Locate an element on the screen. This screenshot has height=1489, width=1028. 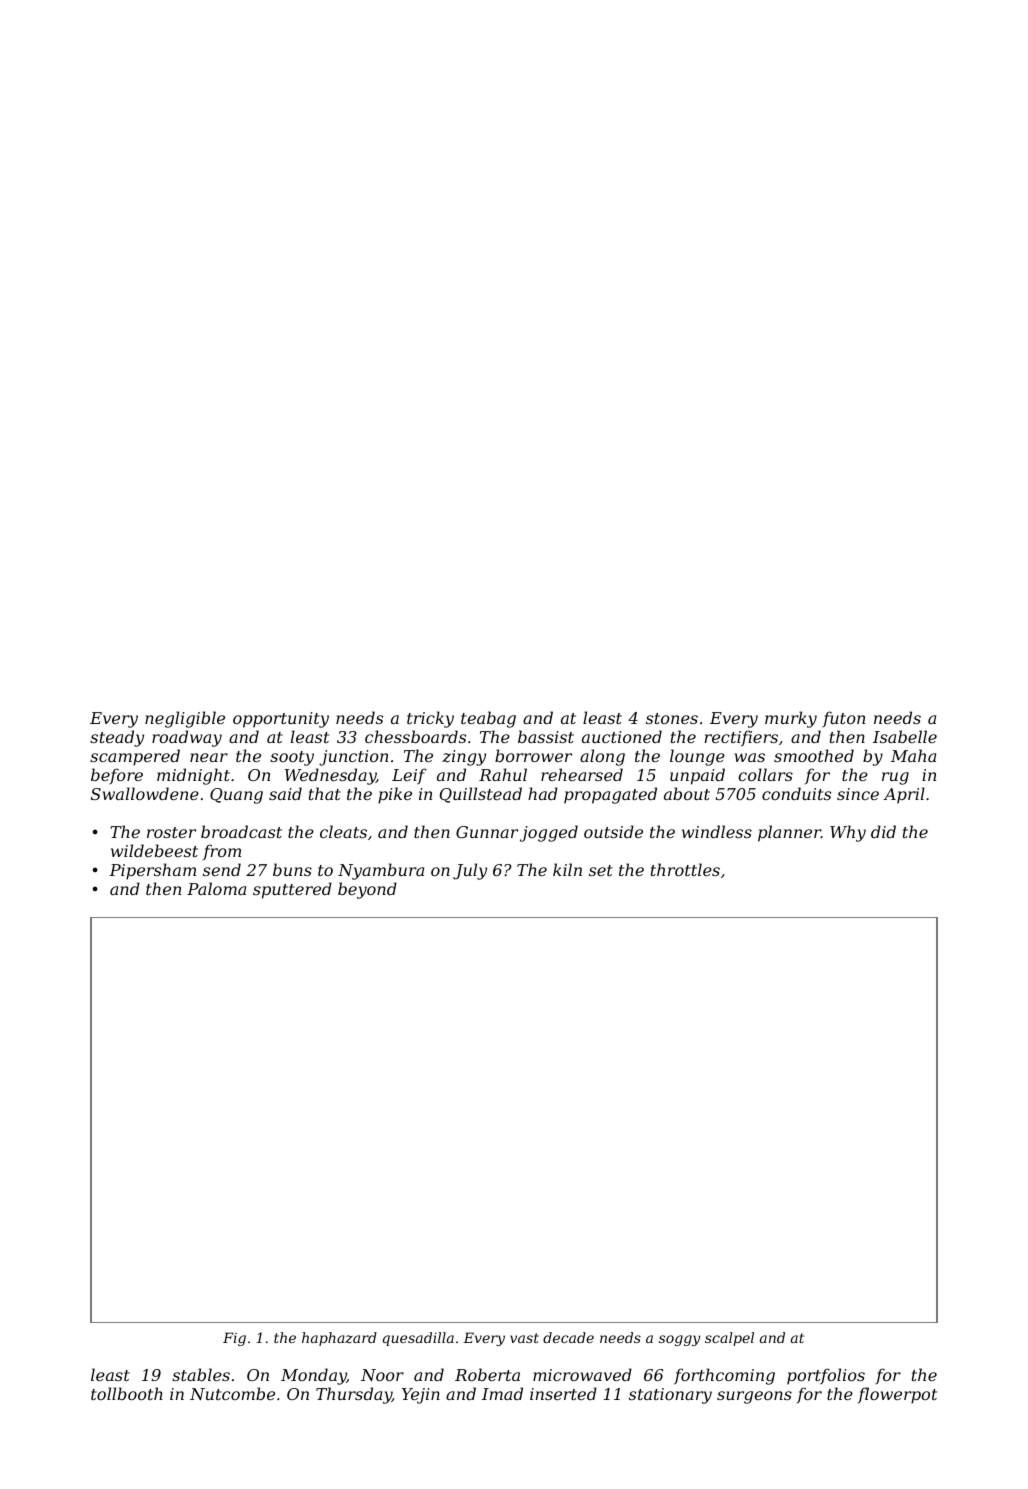
Fig is located at coordinates (234, 1339).
